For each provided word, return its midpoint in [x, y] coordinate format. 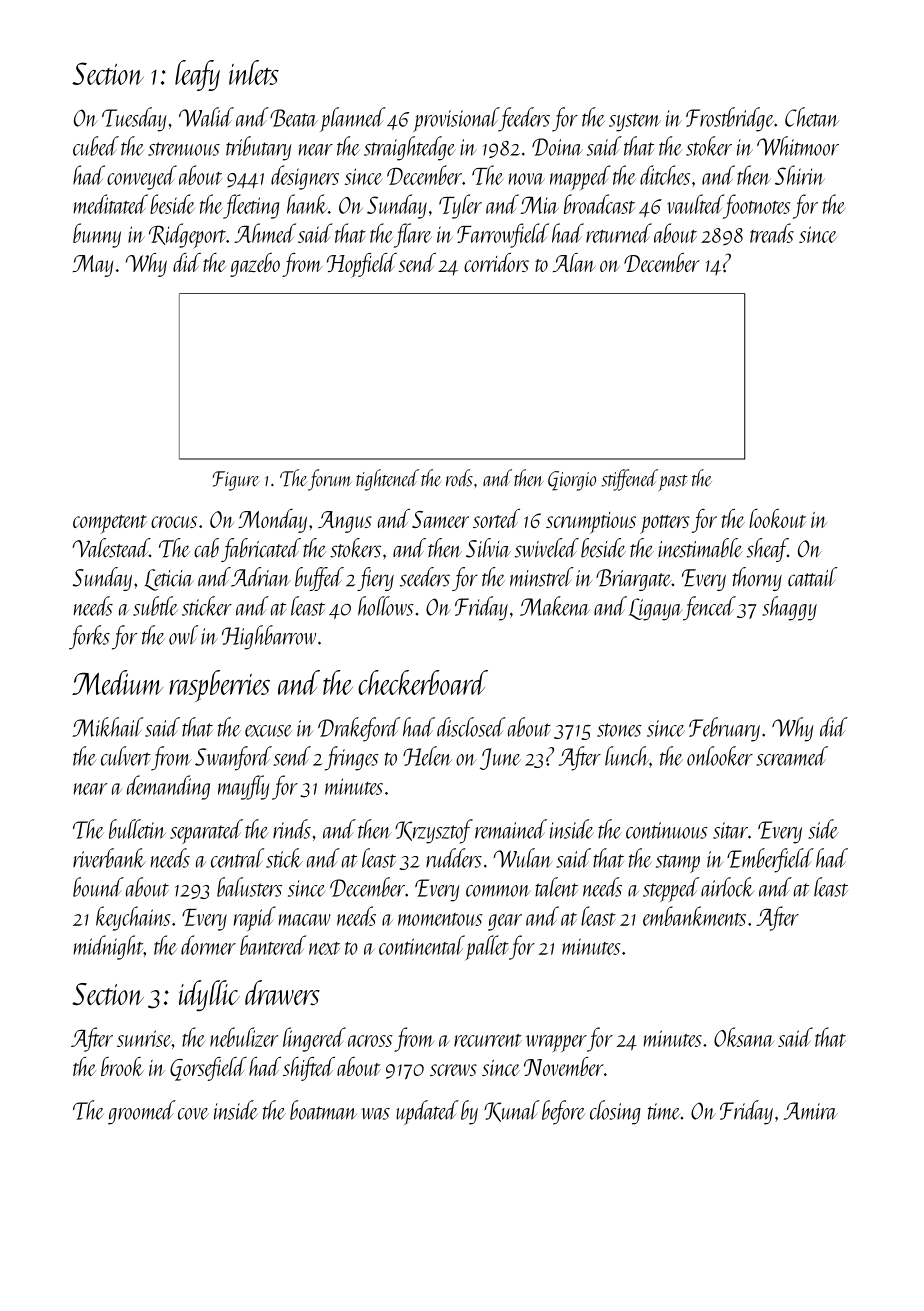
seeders [425, 577]
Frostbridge [730, 119]
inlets [254, 72]
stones [619, 730]
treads [772, 233]
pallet [487, 947]
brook [122, 1066]
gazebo [255, 265]
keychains [133, 918]
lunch [627, 756]
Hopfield [362, 265]
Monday [272, 521]
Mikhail [107, 727]
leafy [197, 75]
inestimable [700, 548]
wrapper [556, 1044]
